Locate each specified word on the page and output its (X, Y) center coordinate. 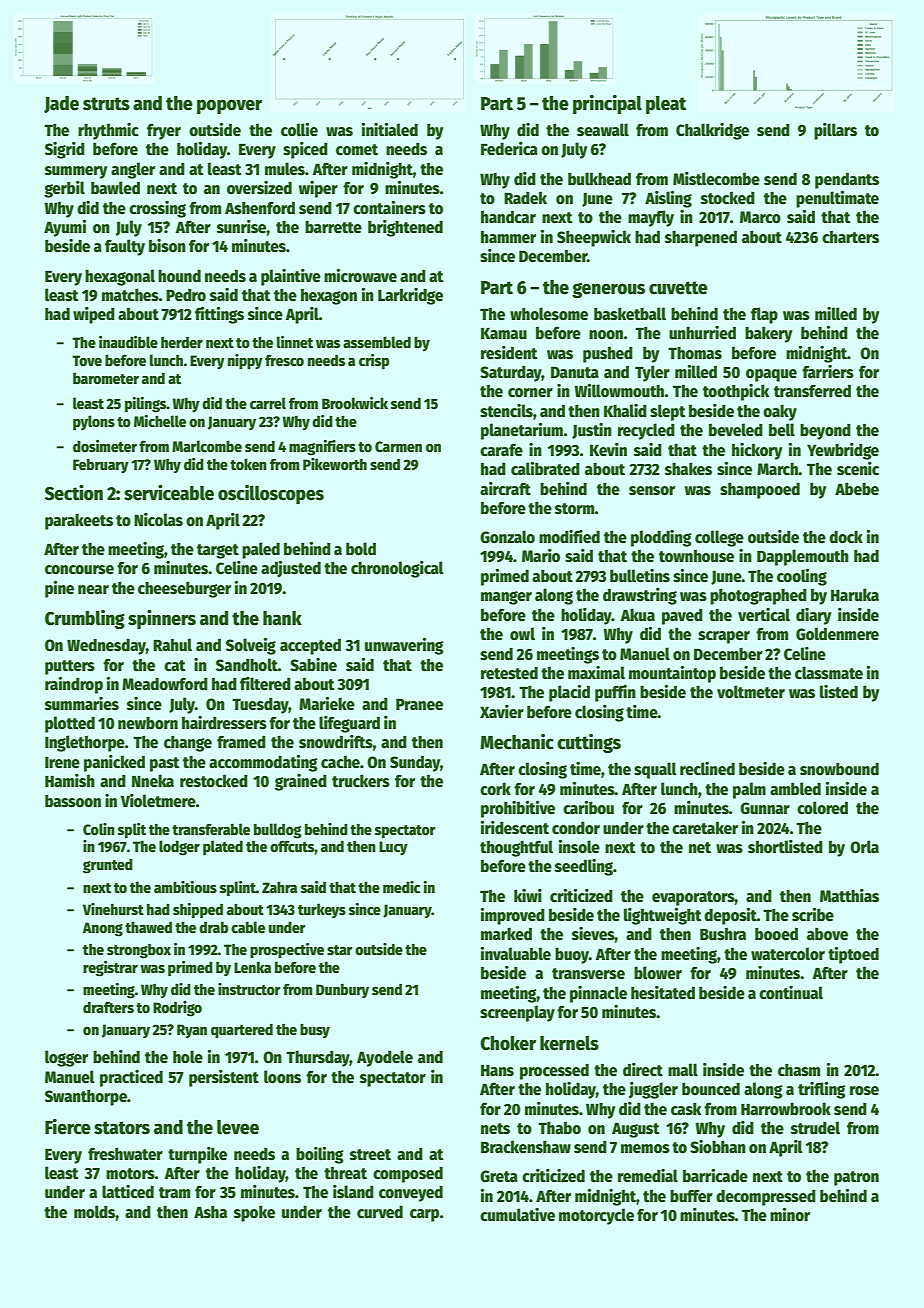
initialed (390, 130)
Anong (103, 929)
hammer (508, 237)
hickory (757, 451)
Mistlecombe (716, 179)
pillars (835, 131)
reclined (707, 769)
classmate (829, 673)
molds (94, 1212)
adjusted (291, 569)
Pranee (419, 704)
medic (401, 887)
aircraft (505, 488)
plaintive (291, 277)
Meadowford (165, 684)
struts (106, 104)
